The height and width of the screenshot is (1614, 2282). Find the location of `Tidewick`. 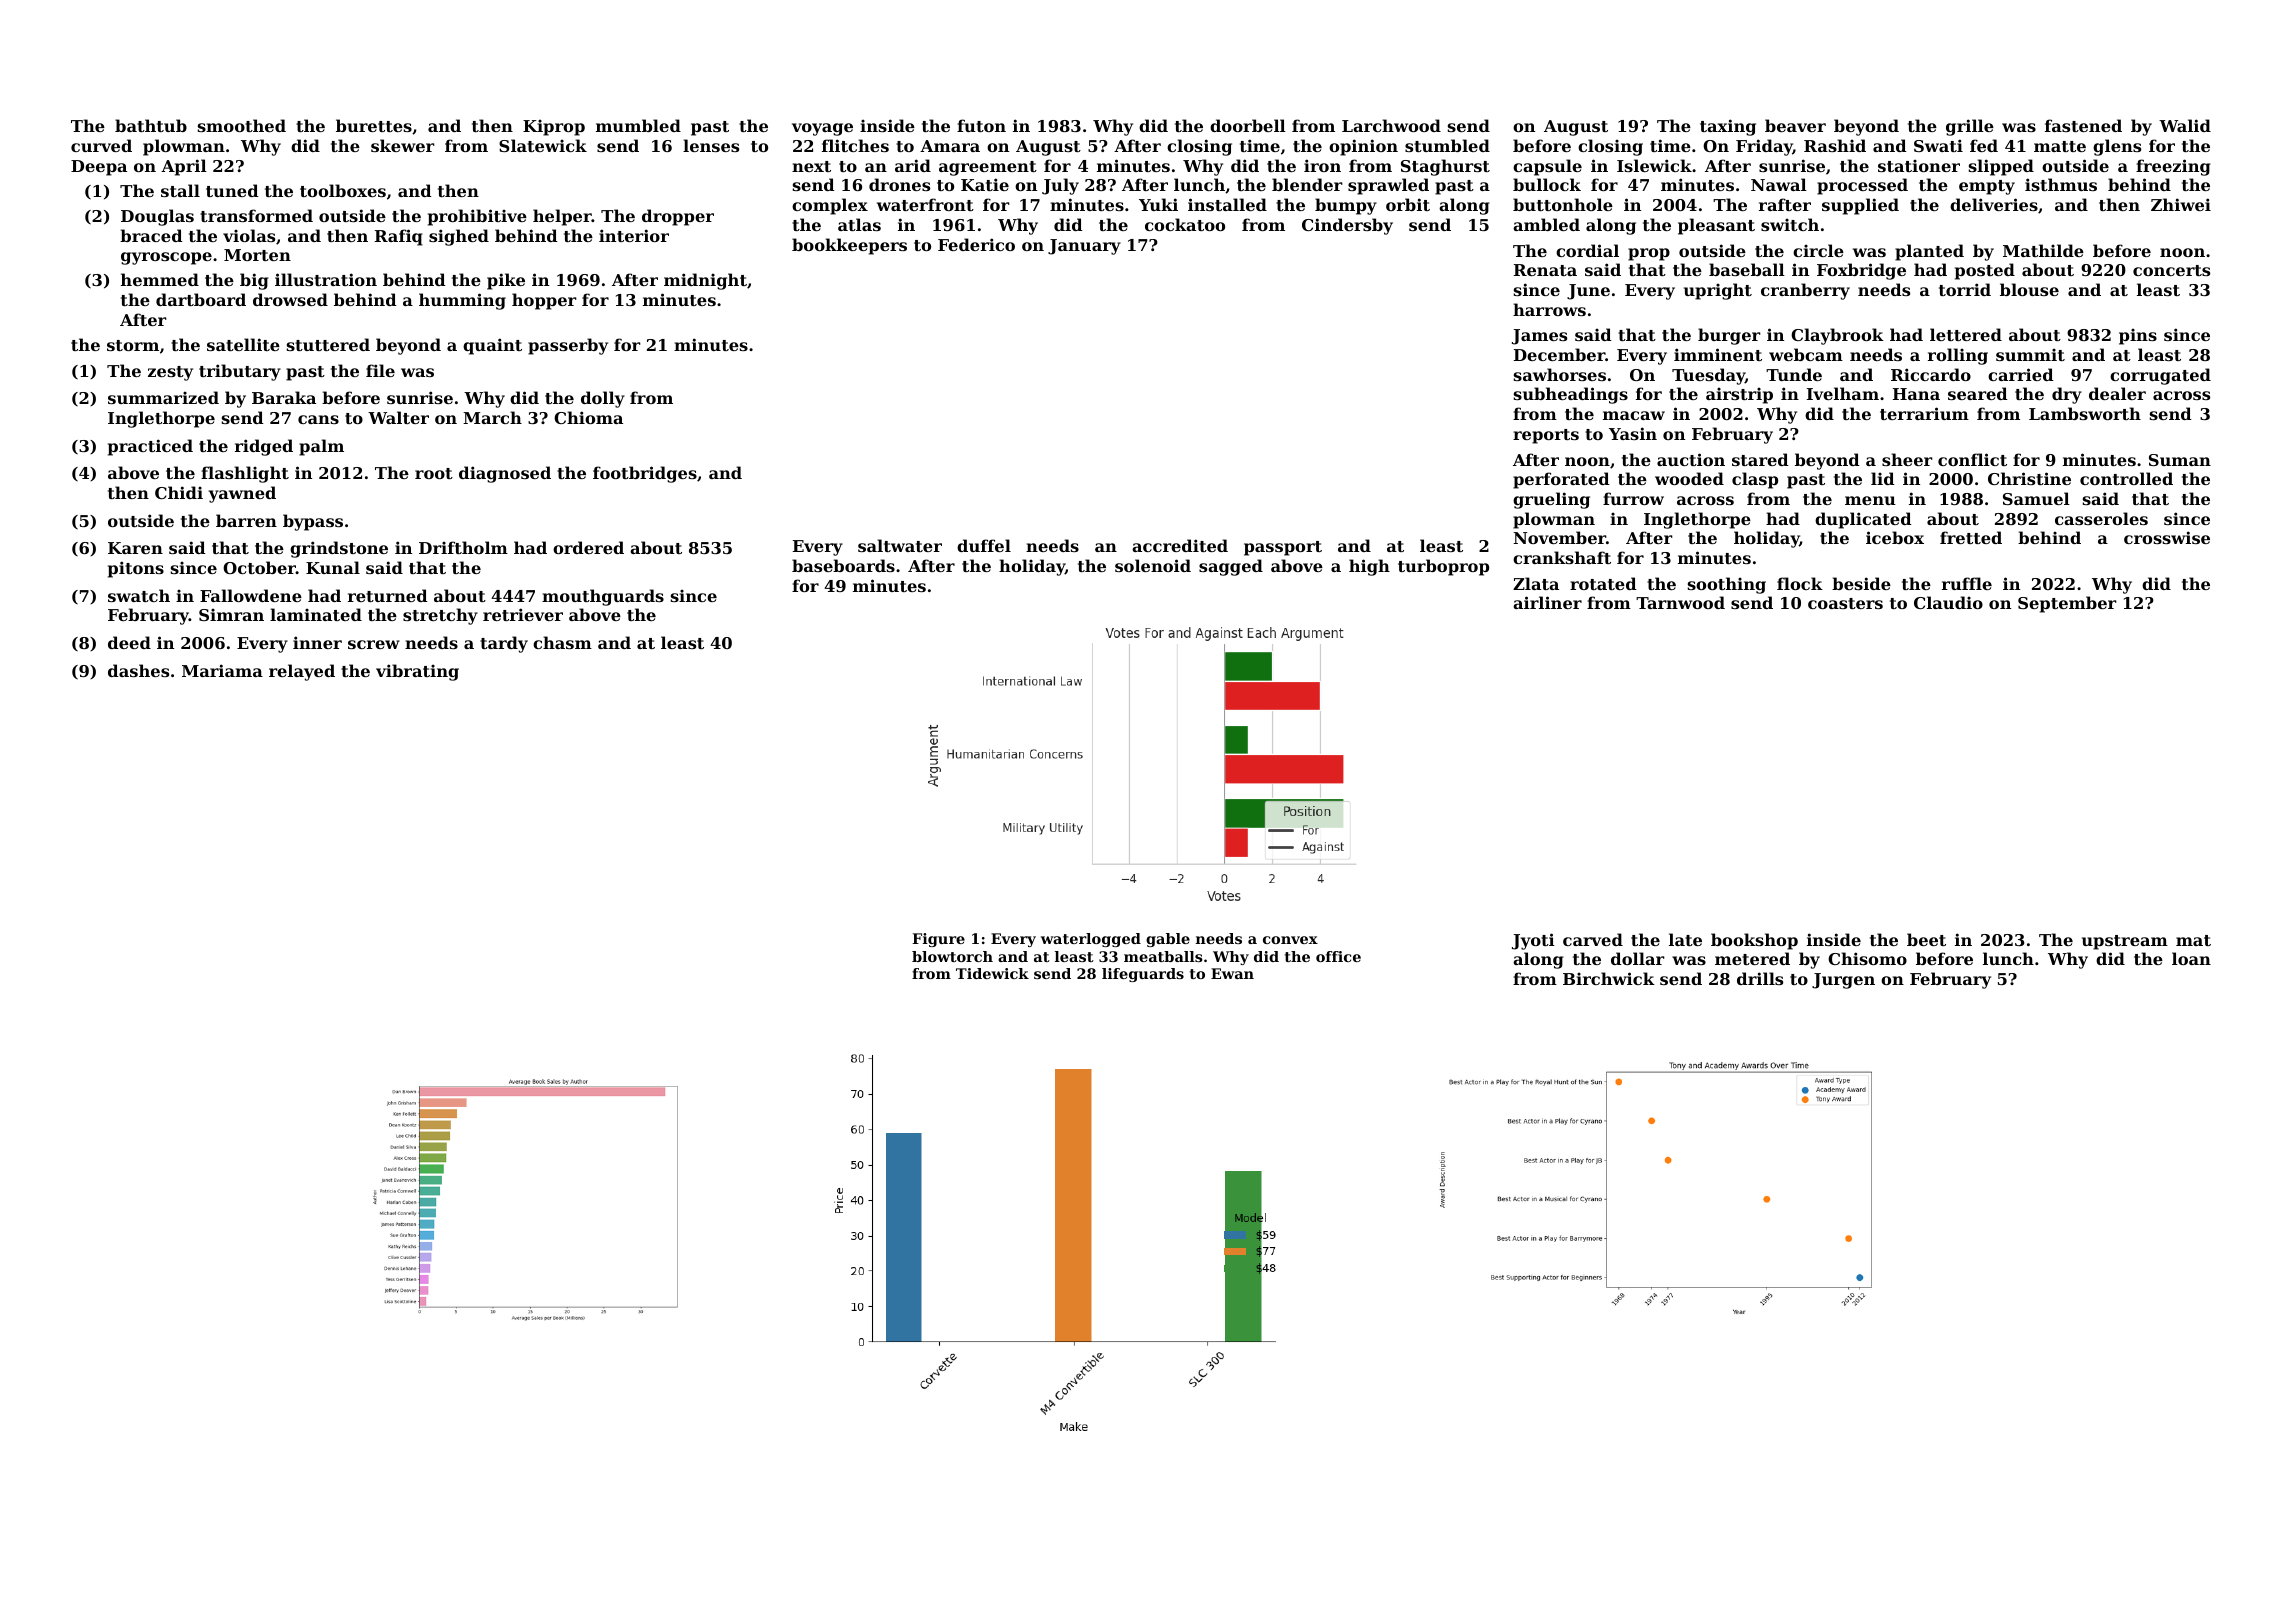

Tidewick is located at coordinates (992, 973).
